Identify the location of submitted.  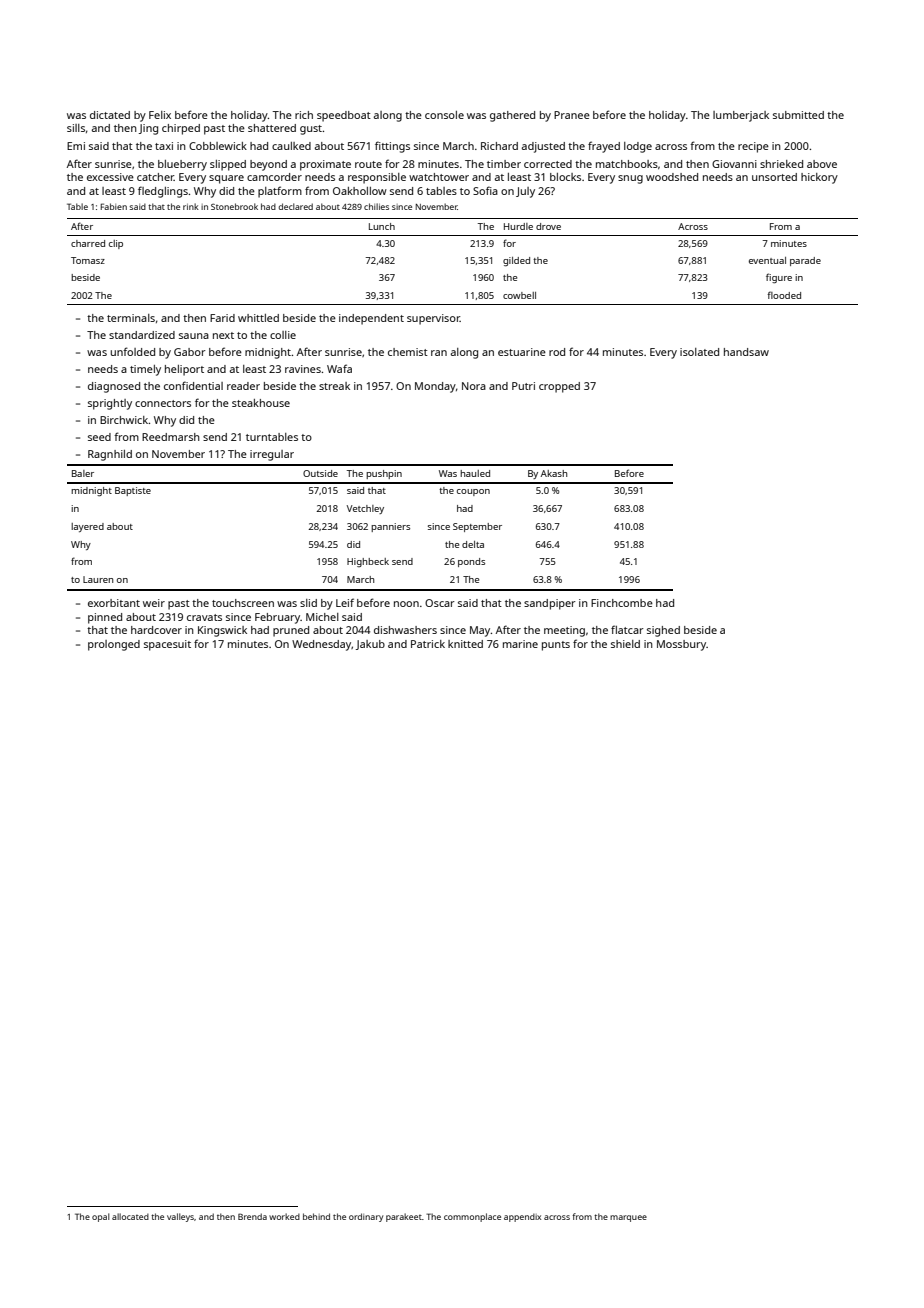
(798, 115).
